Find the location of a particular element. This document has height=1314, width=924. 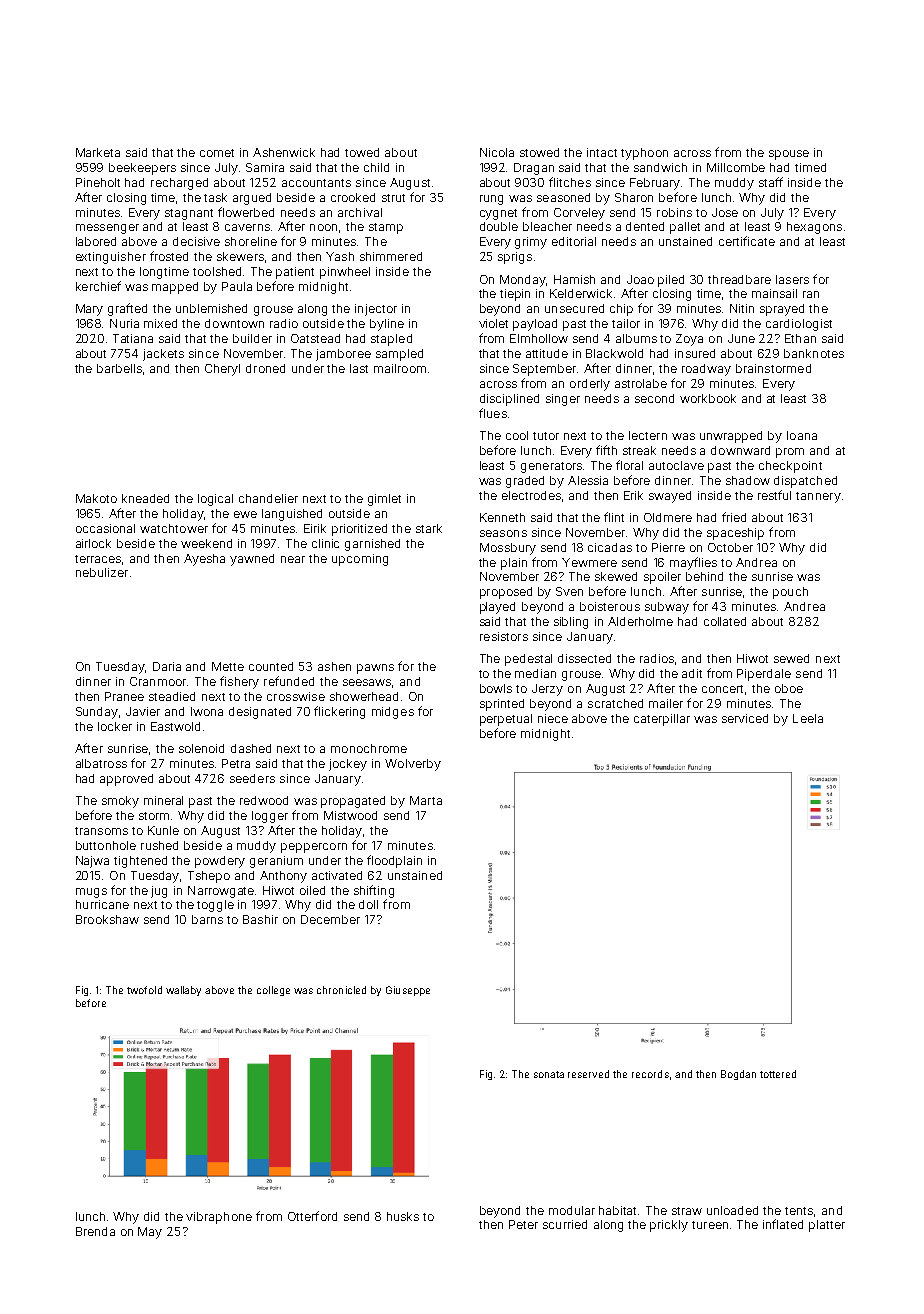

hexagons is located at coordinates (814, 228).
